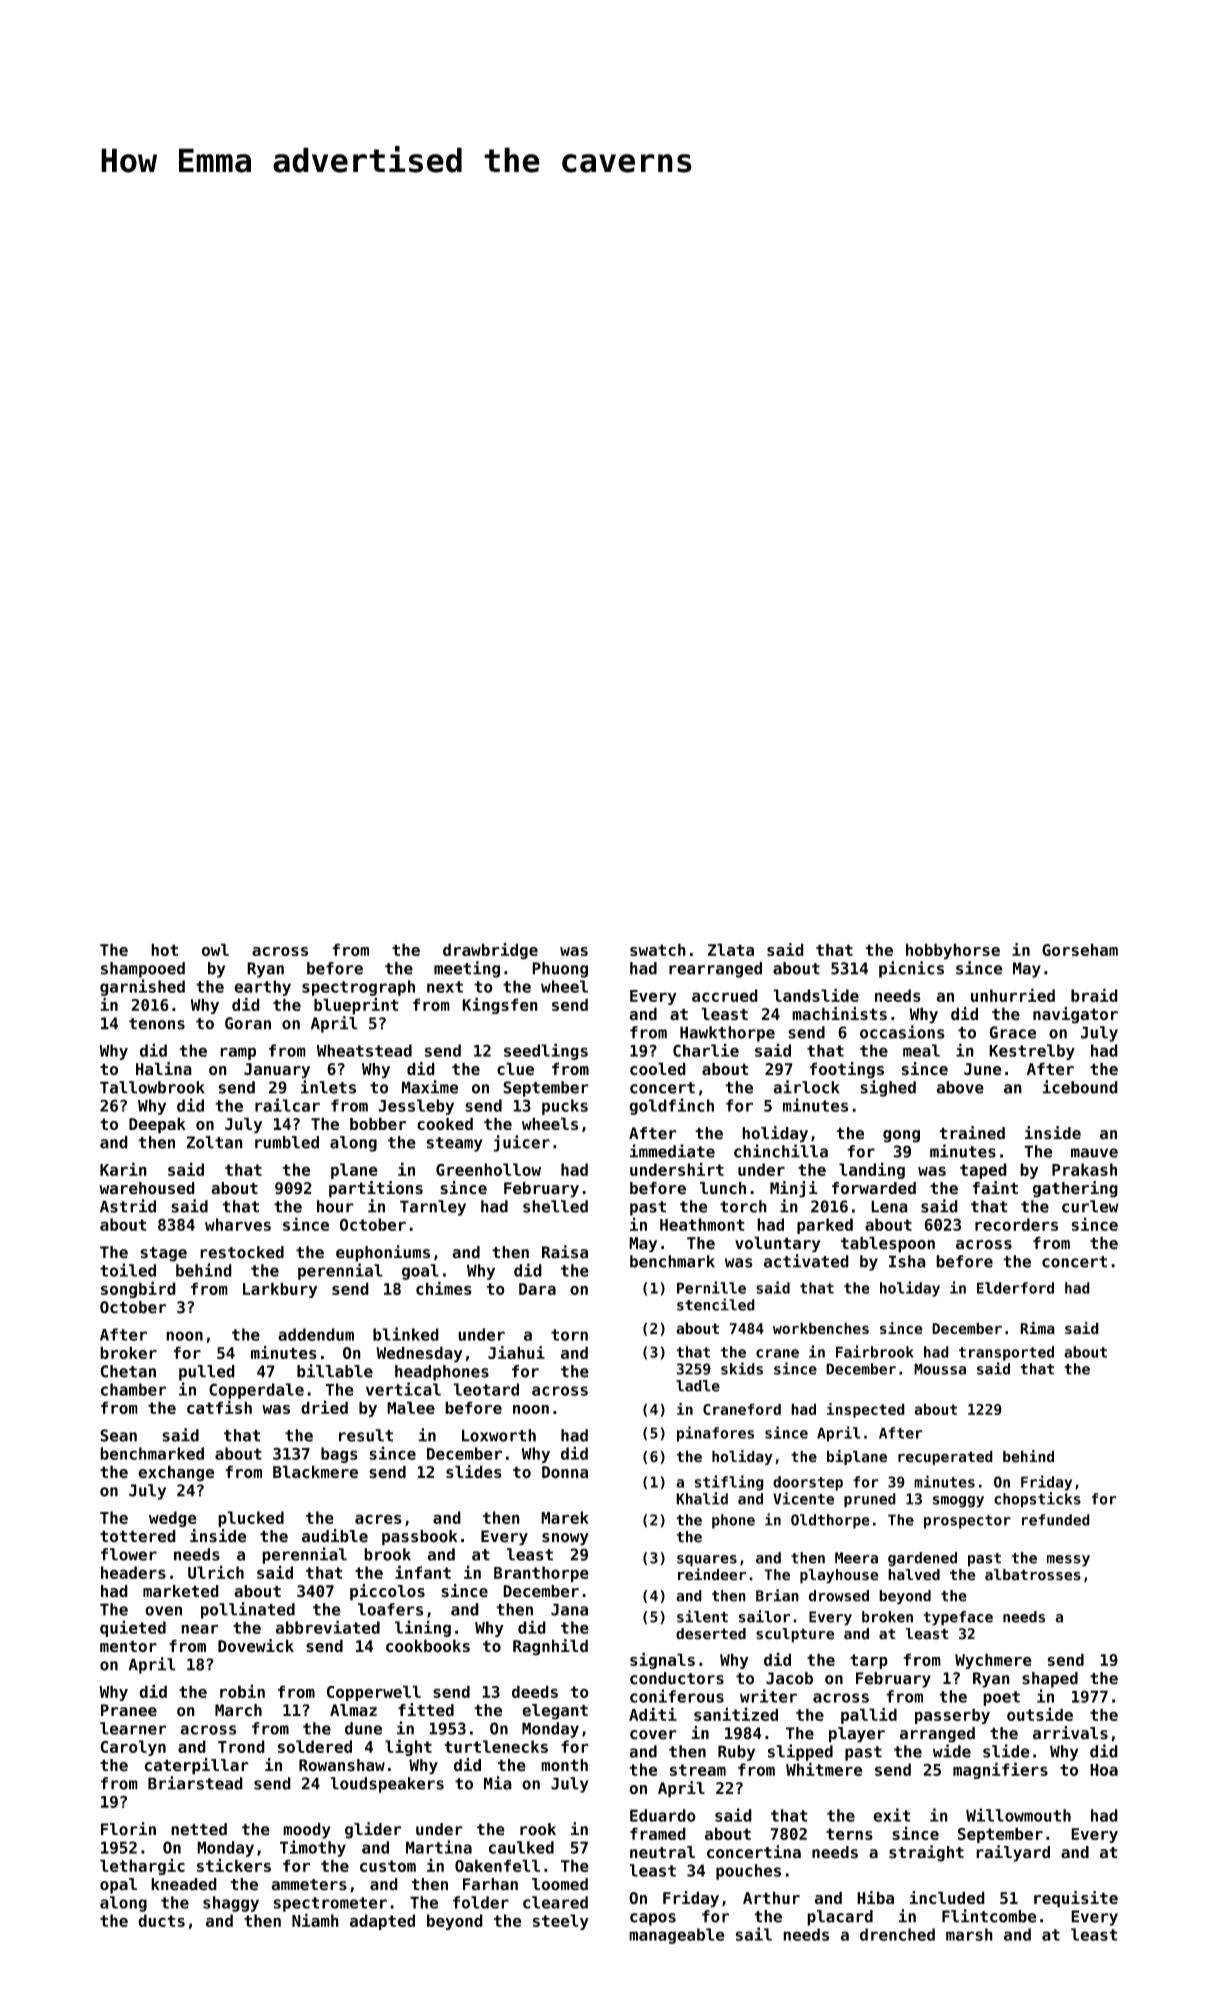 The image size is (1218, 2007). What do you see at coordinates (983, 1069) in the screenshot?
I see `June` at bounding box center [983, 1069].
